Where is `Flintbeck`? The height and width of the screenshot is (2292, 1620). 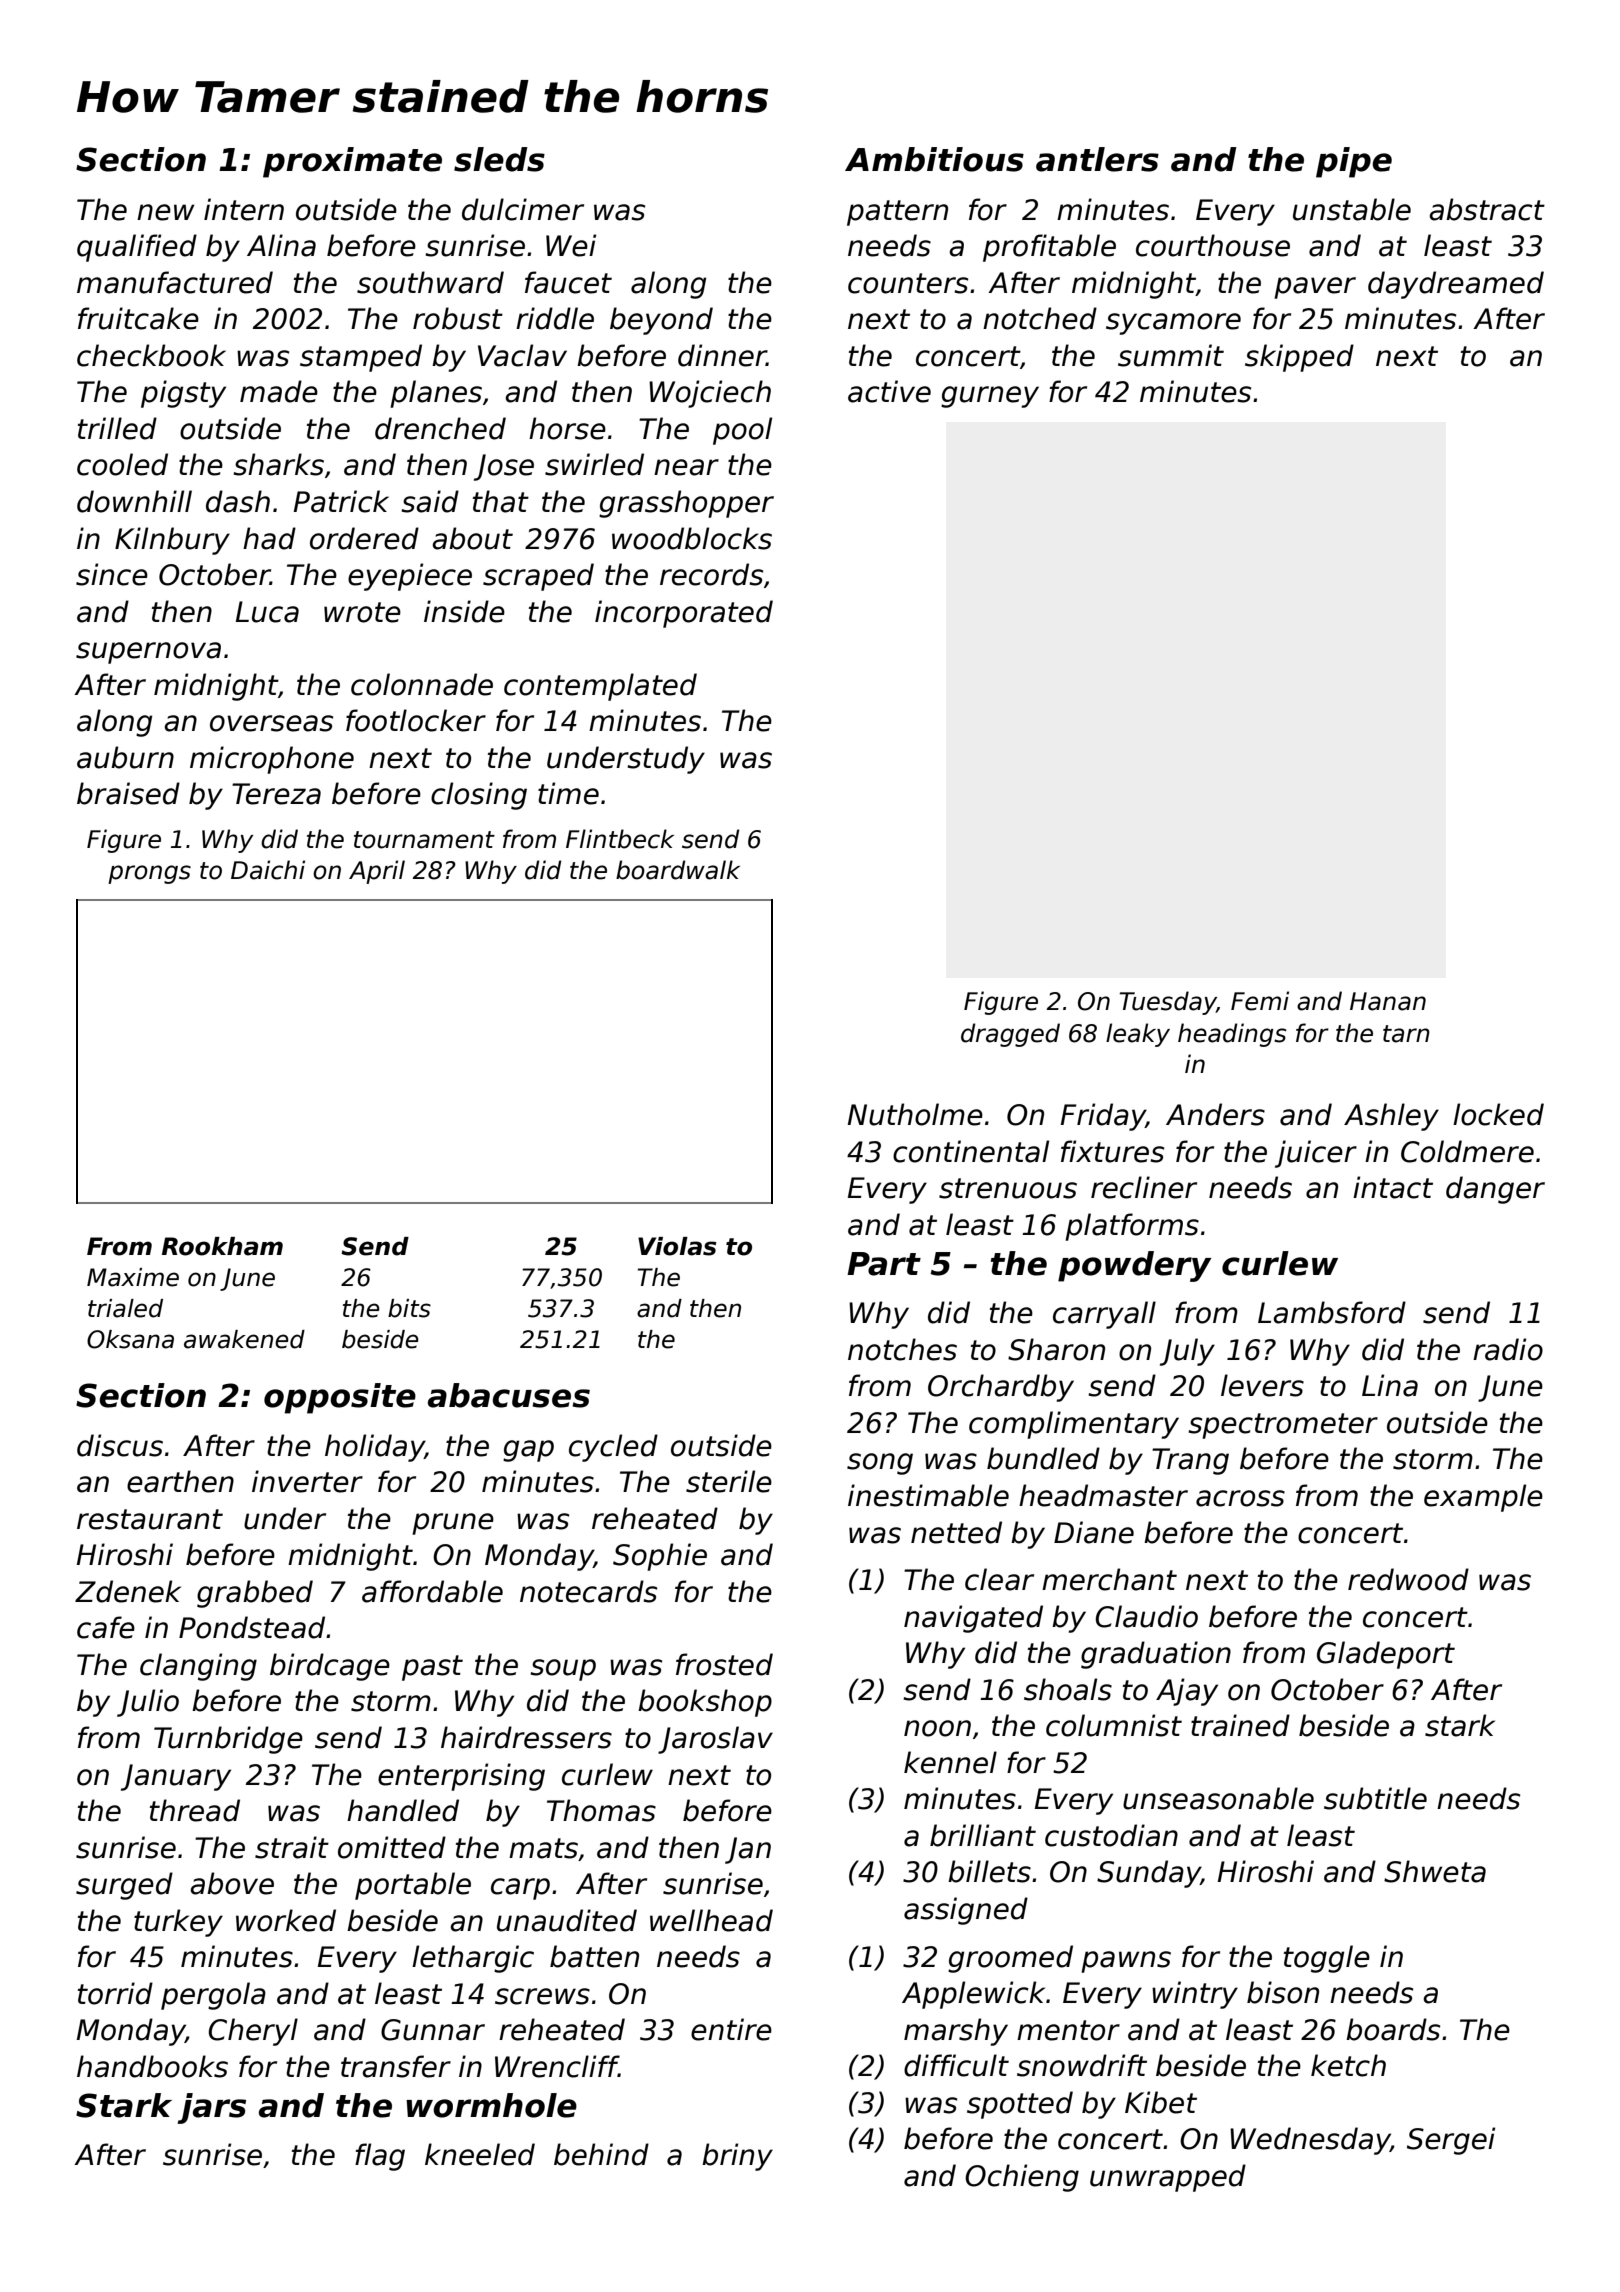
Flintbeck is located at coordinates (620, 839).
